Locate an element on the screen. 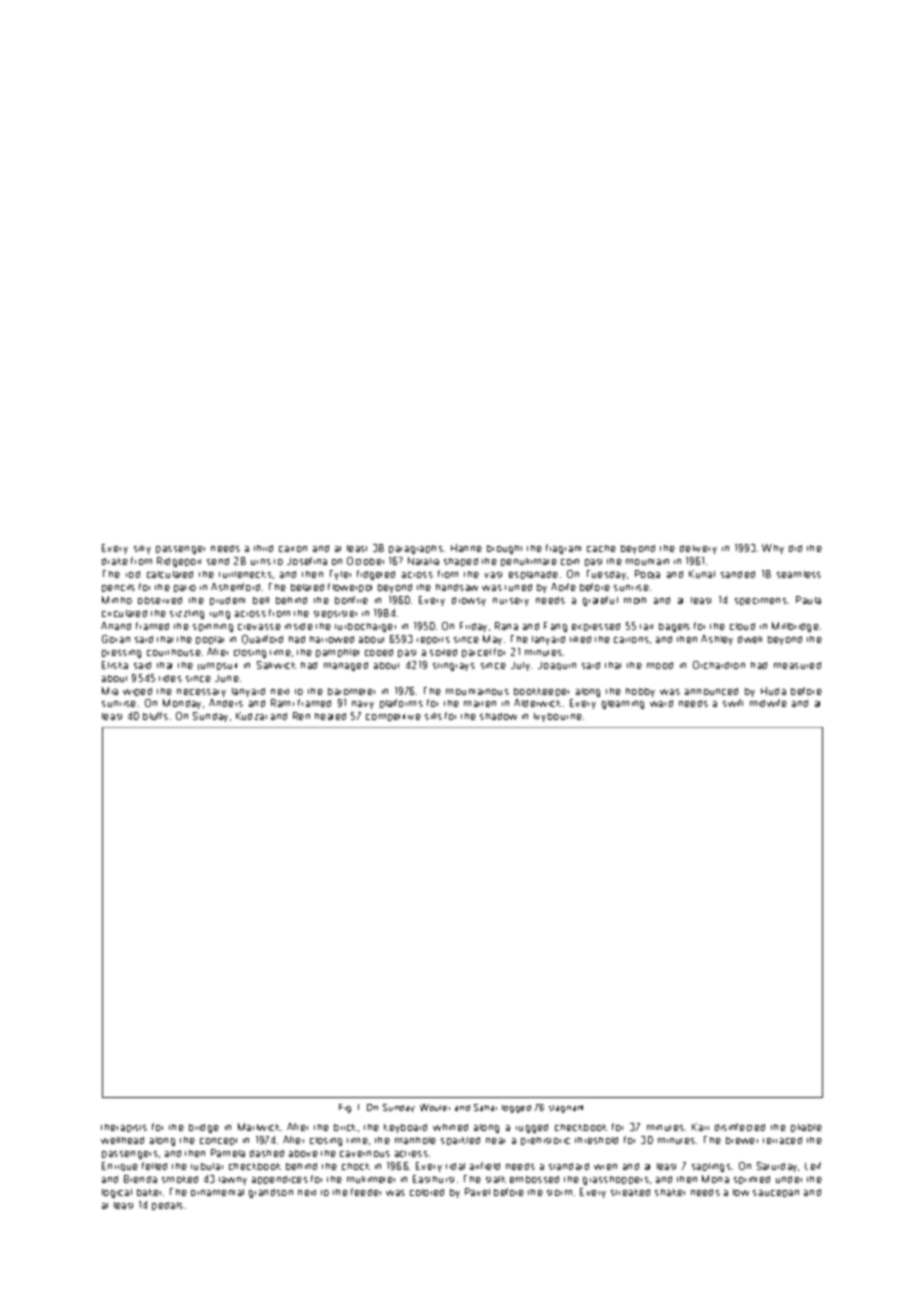 Image resolution: width=924 pixels, height=1308 pixels. Ivybourne is located at coordinates (558, 717).
